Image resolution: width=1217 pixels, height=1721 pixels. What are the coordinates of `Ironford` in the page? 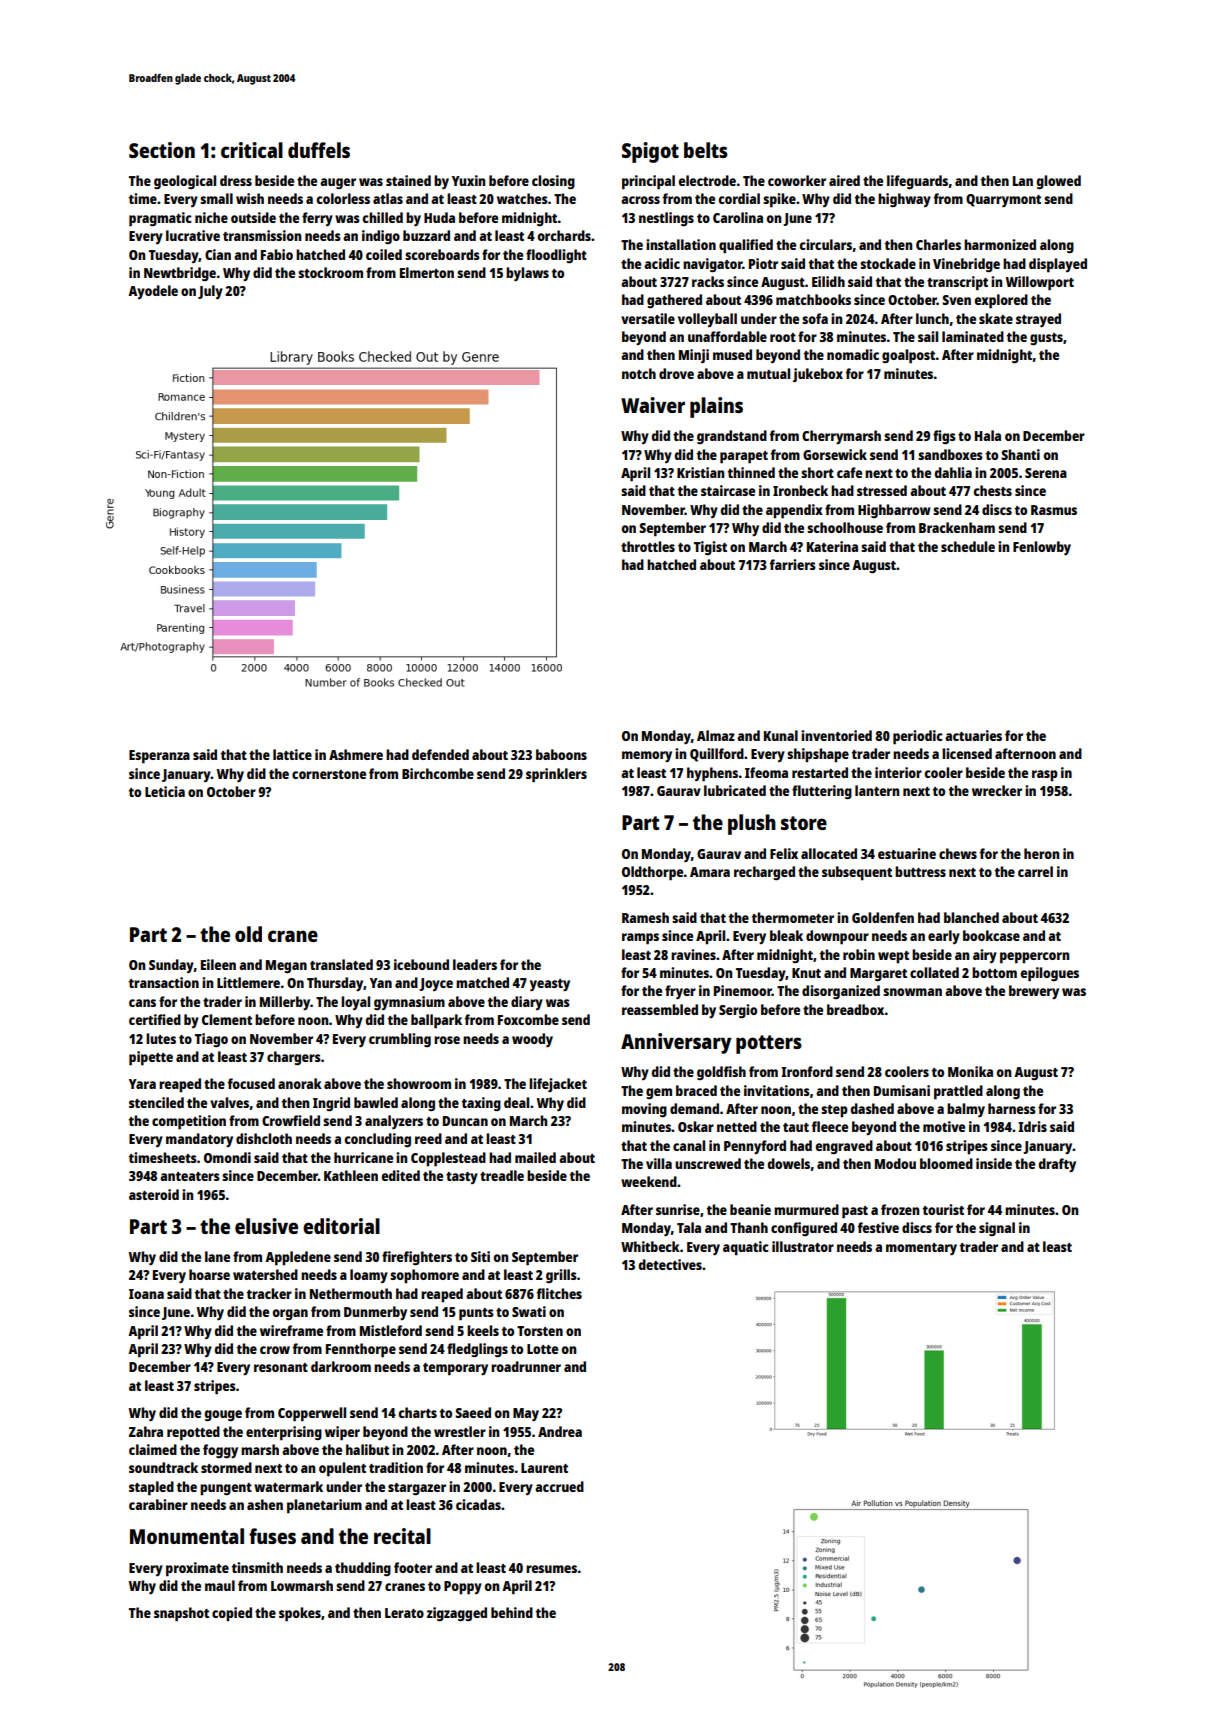 It's located at (807, 1071).
